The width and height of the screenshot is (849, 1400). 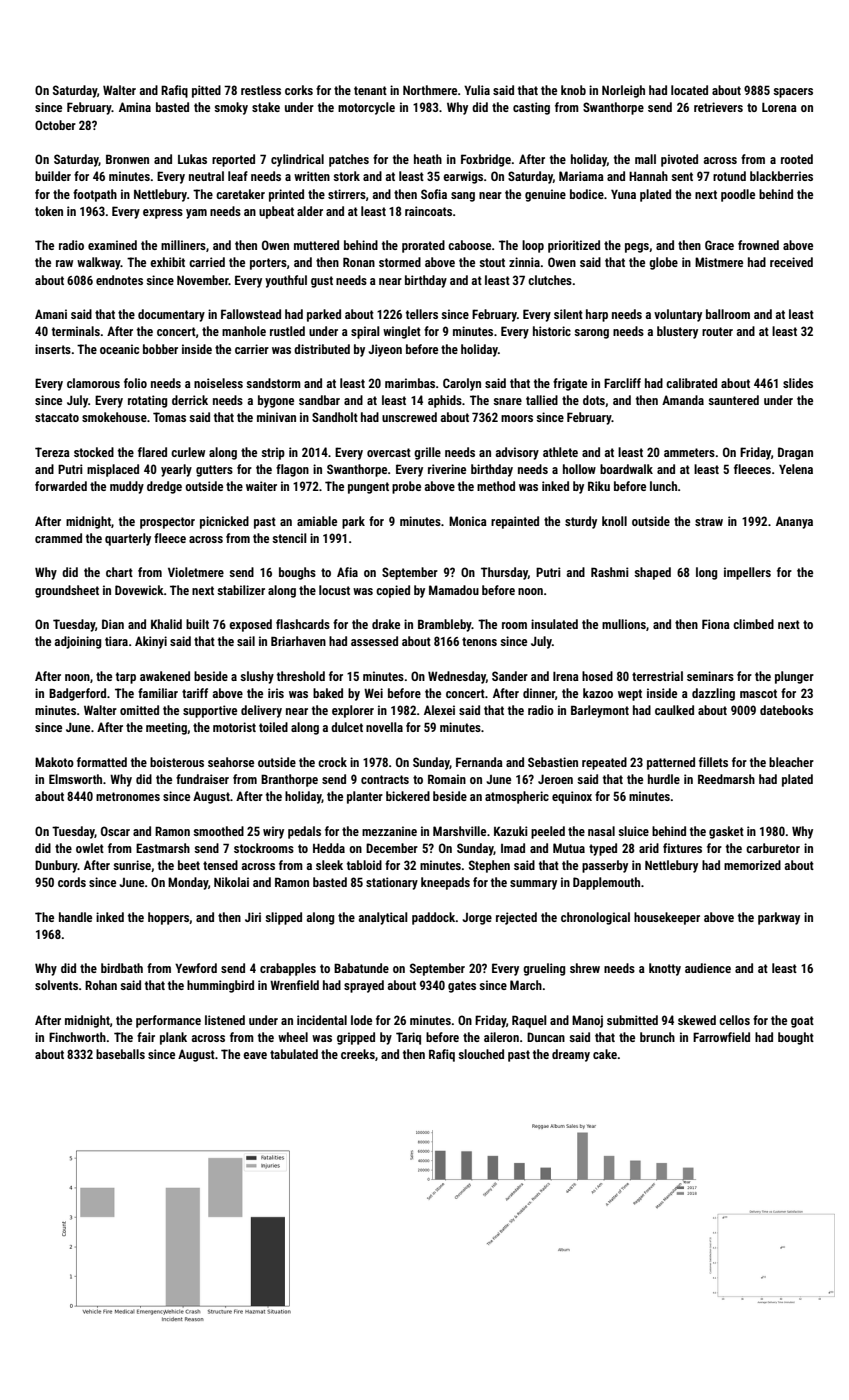 What do you see at coordinates (255, 1055) in the screenshot?
I see `eave` at bounding box center [255, 1055].
